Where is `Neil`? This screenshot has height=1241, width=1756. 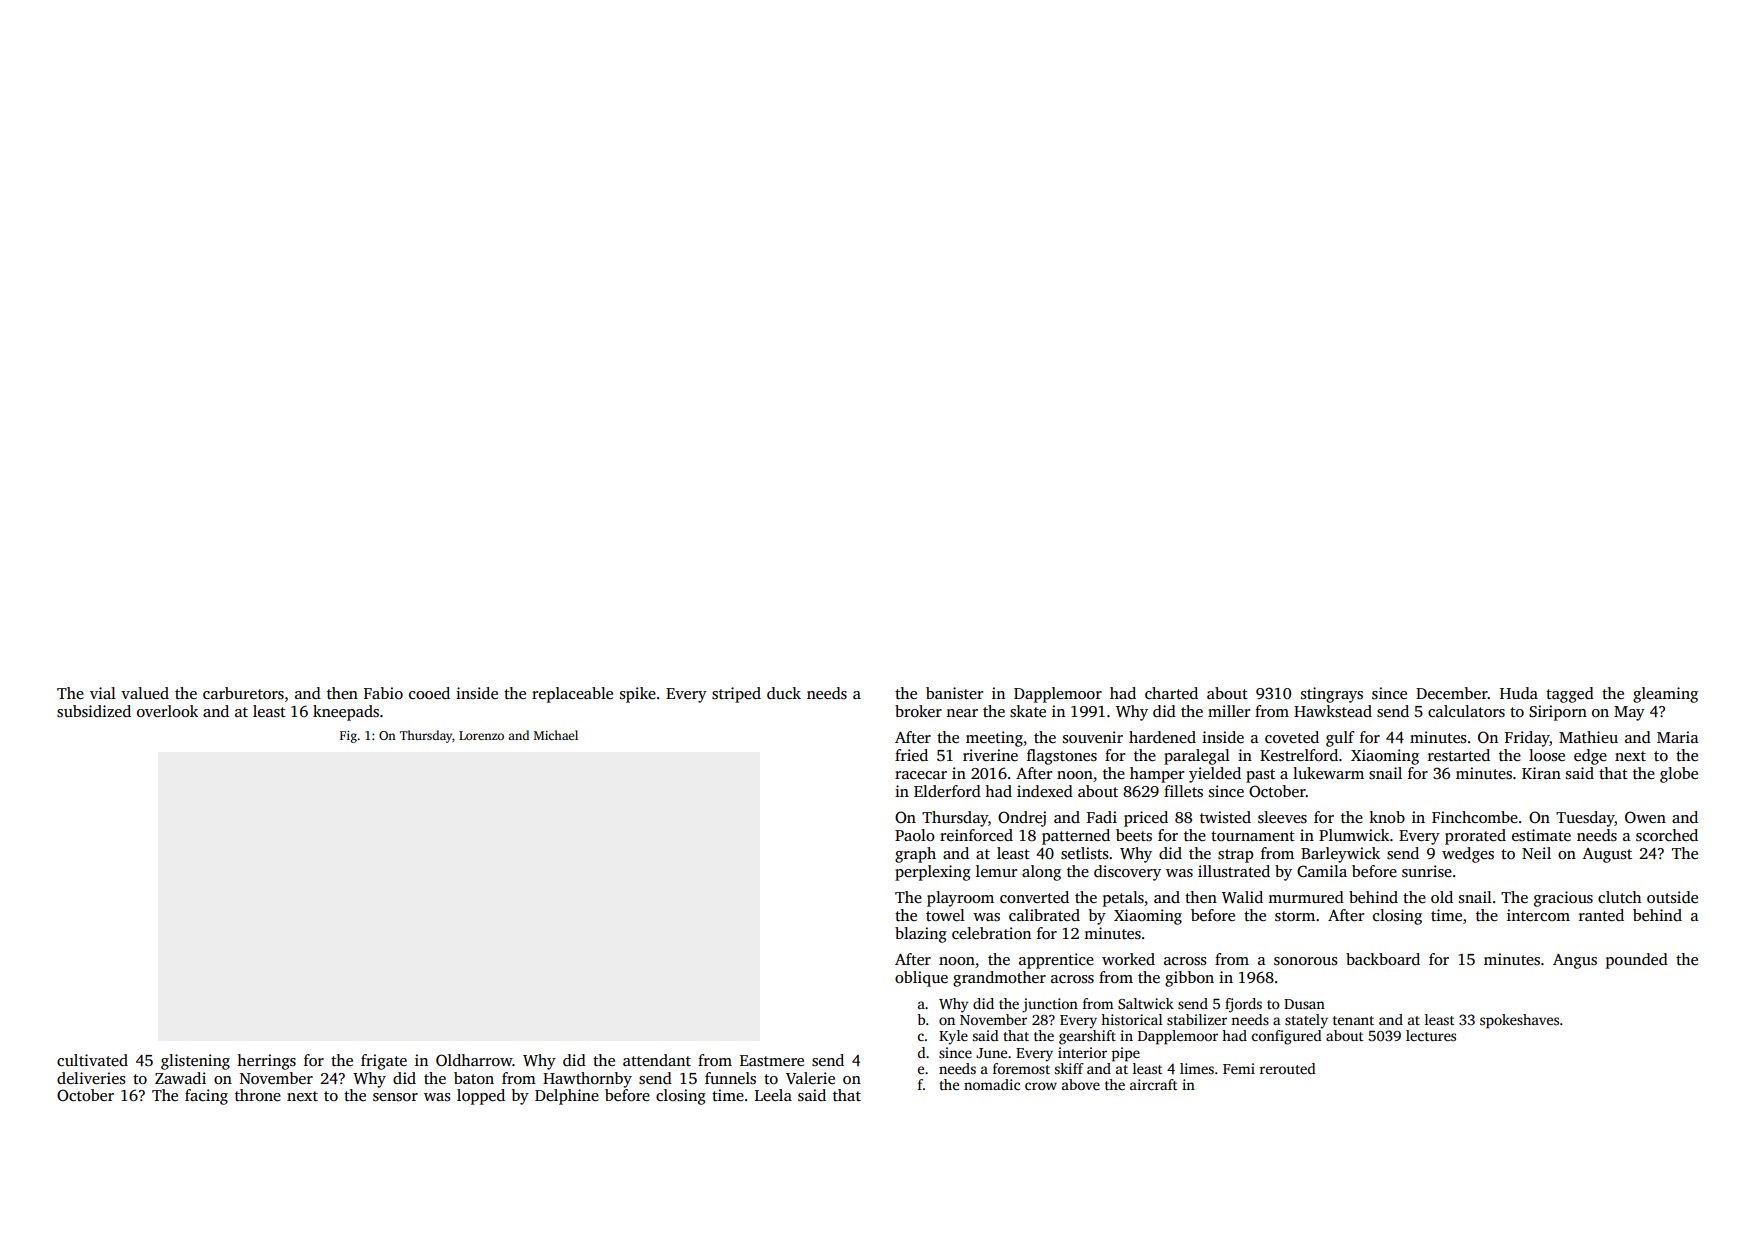
Neil is located at coordinates (1536, 853).
